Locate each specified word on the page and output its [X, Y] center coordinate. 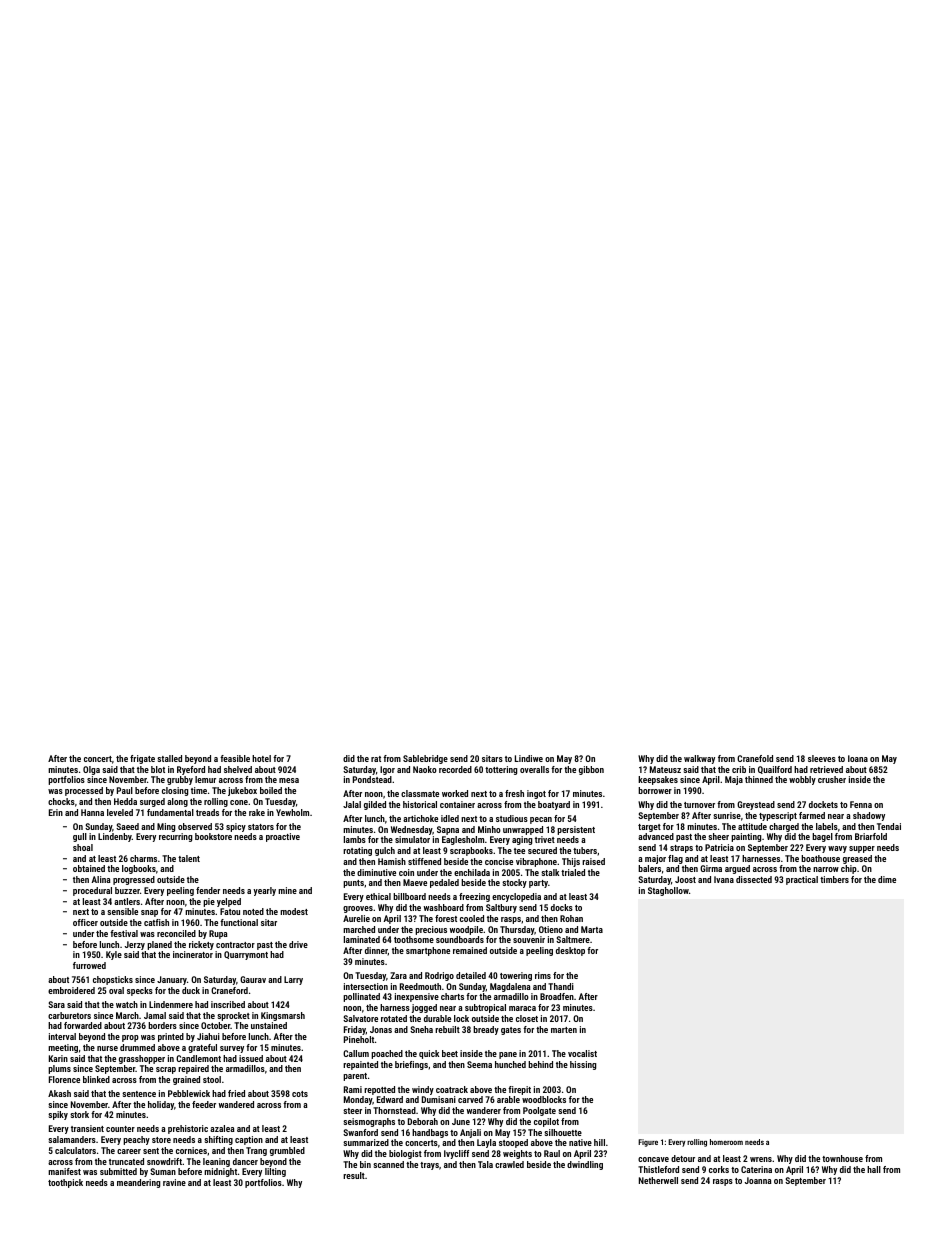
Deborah [423, 1121]
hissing [583, 1065]
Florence [64, 1079]
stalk [550, 872]
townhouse [842, 1158]
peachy [136, 1140]
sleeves [822, 758]
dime [887, 879]
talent [189, 858]
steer [352, 1111]
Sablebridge [425, 759]
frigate [142, 759]
